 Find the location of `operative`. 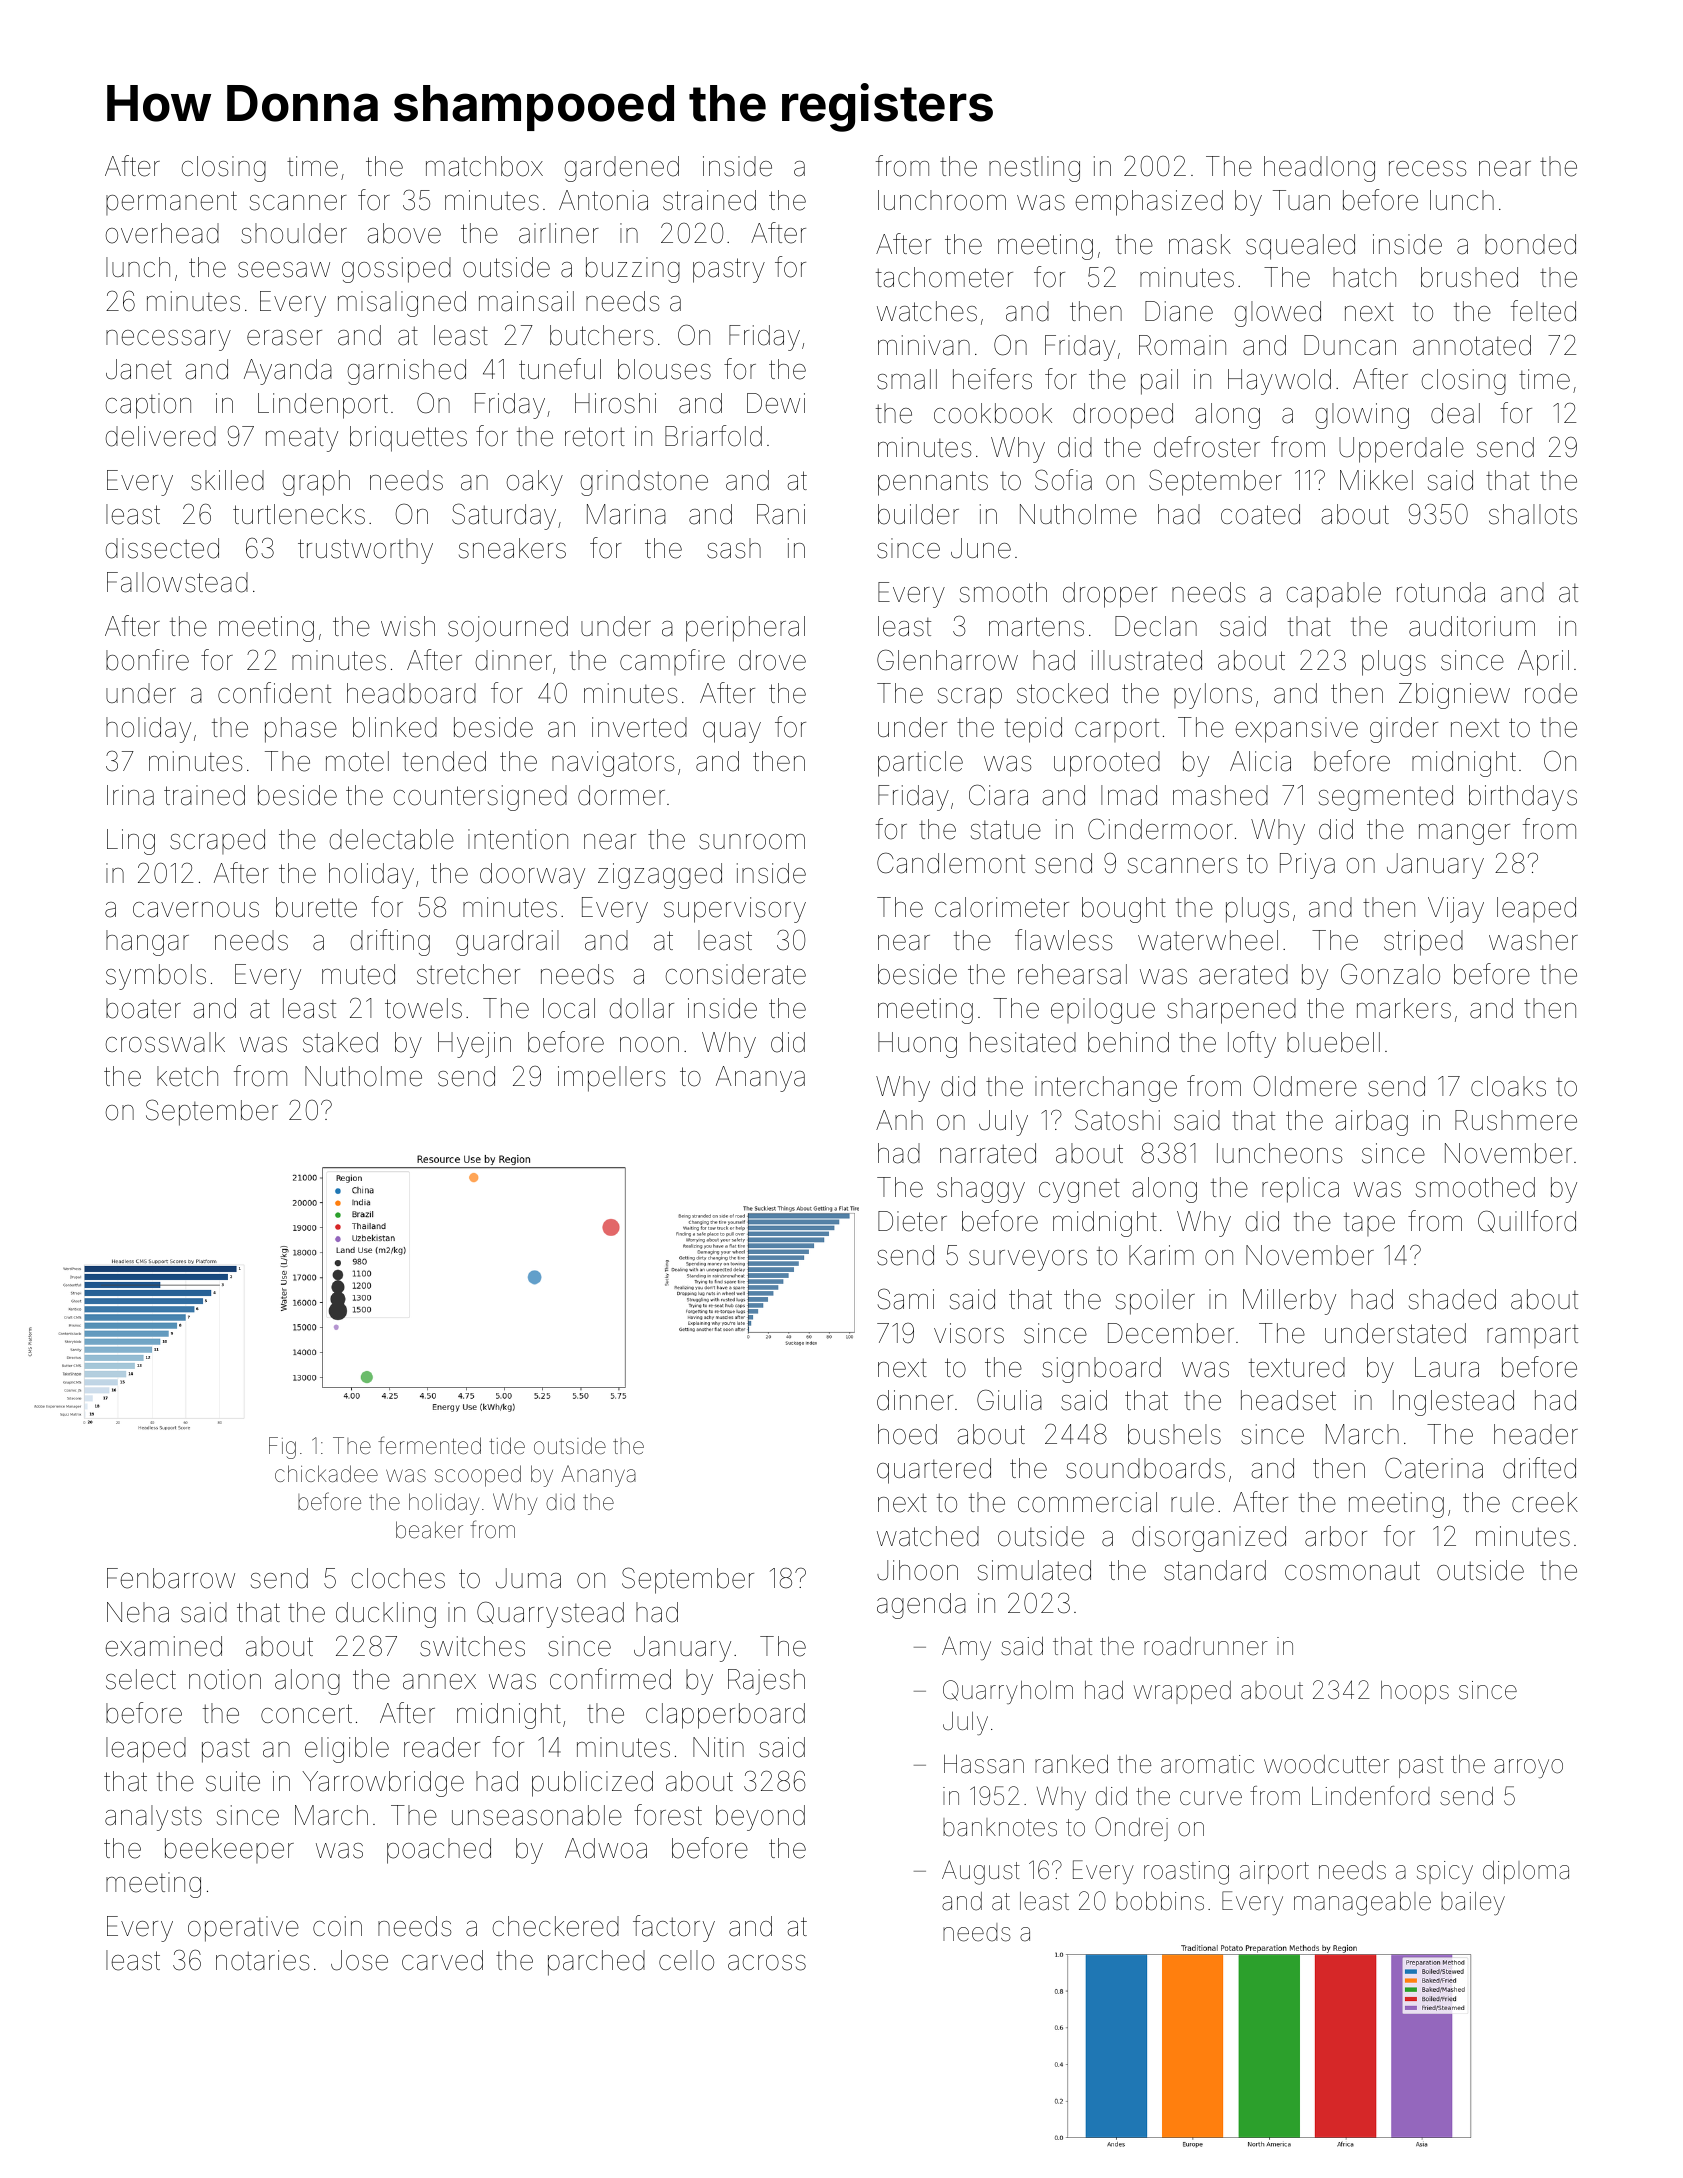

operative is located at coordinates (243, 1929).
